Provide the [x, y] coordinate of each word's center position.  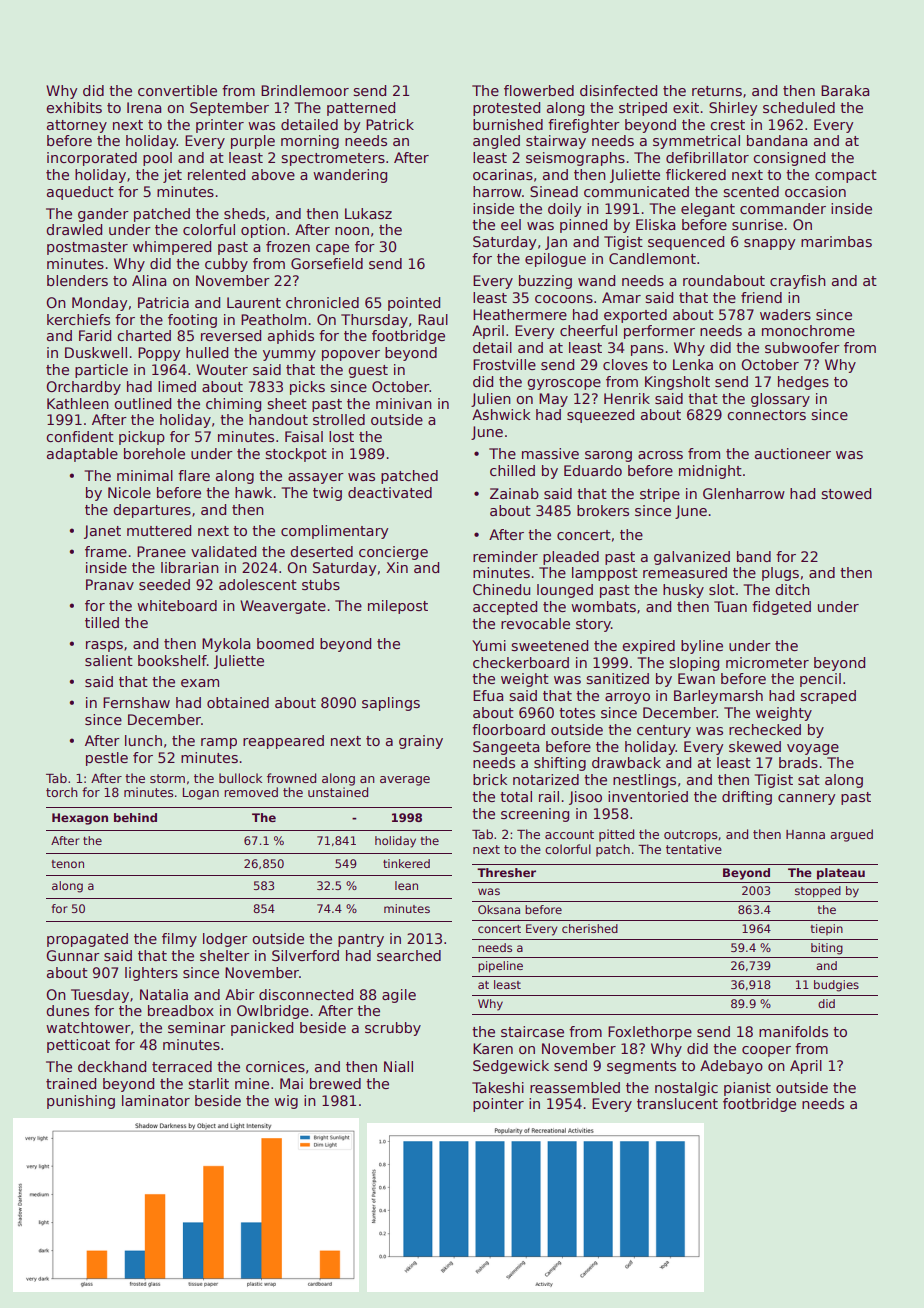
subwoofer [802, 347]
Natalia [164, 994]
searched [409, 955]
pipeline [500, 967]
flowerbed [539, 90]
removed [251, 792]
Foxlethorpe [650, 1033]
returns [717, 91]
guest [368, 371]
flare [194, 475]
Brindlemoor [305, 90]
